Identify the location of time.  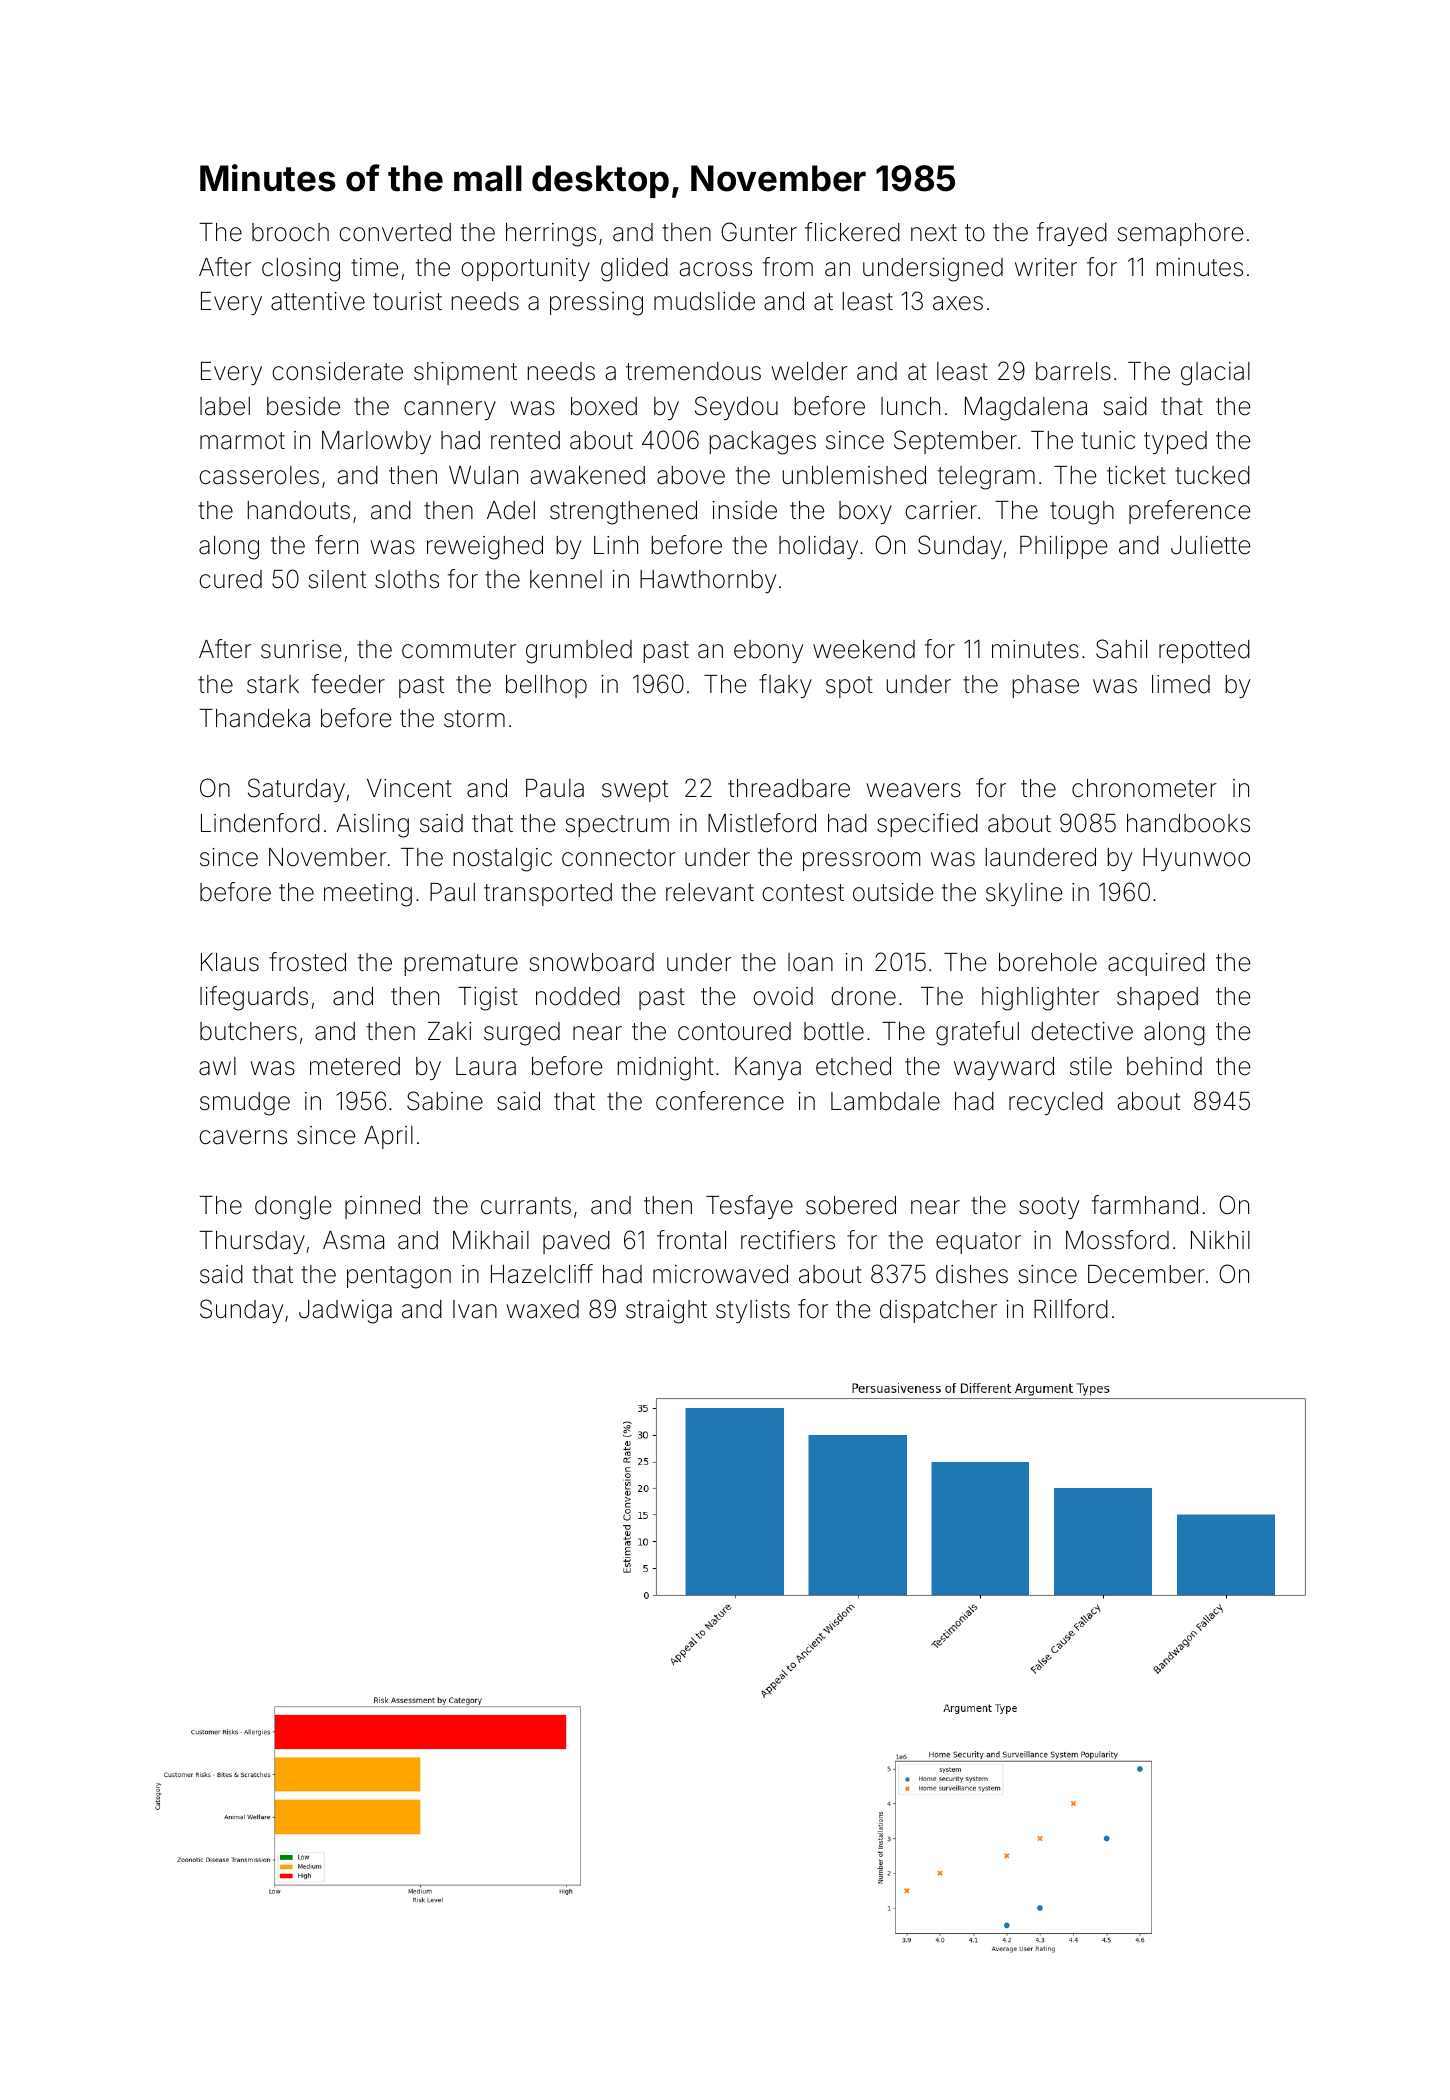
(374, 267).
